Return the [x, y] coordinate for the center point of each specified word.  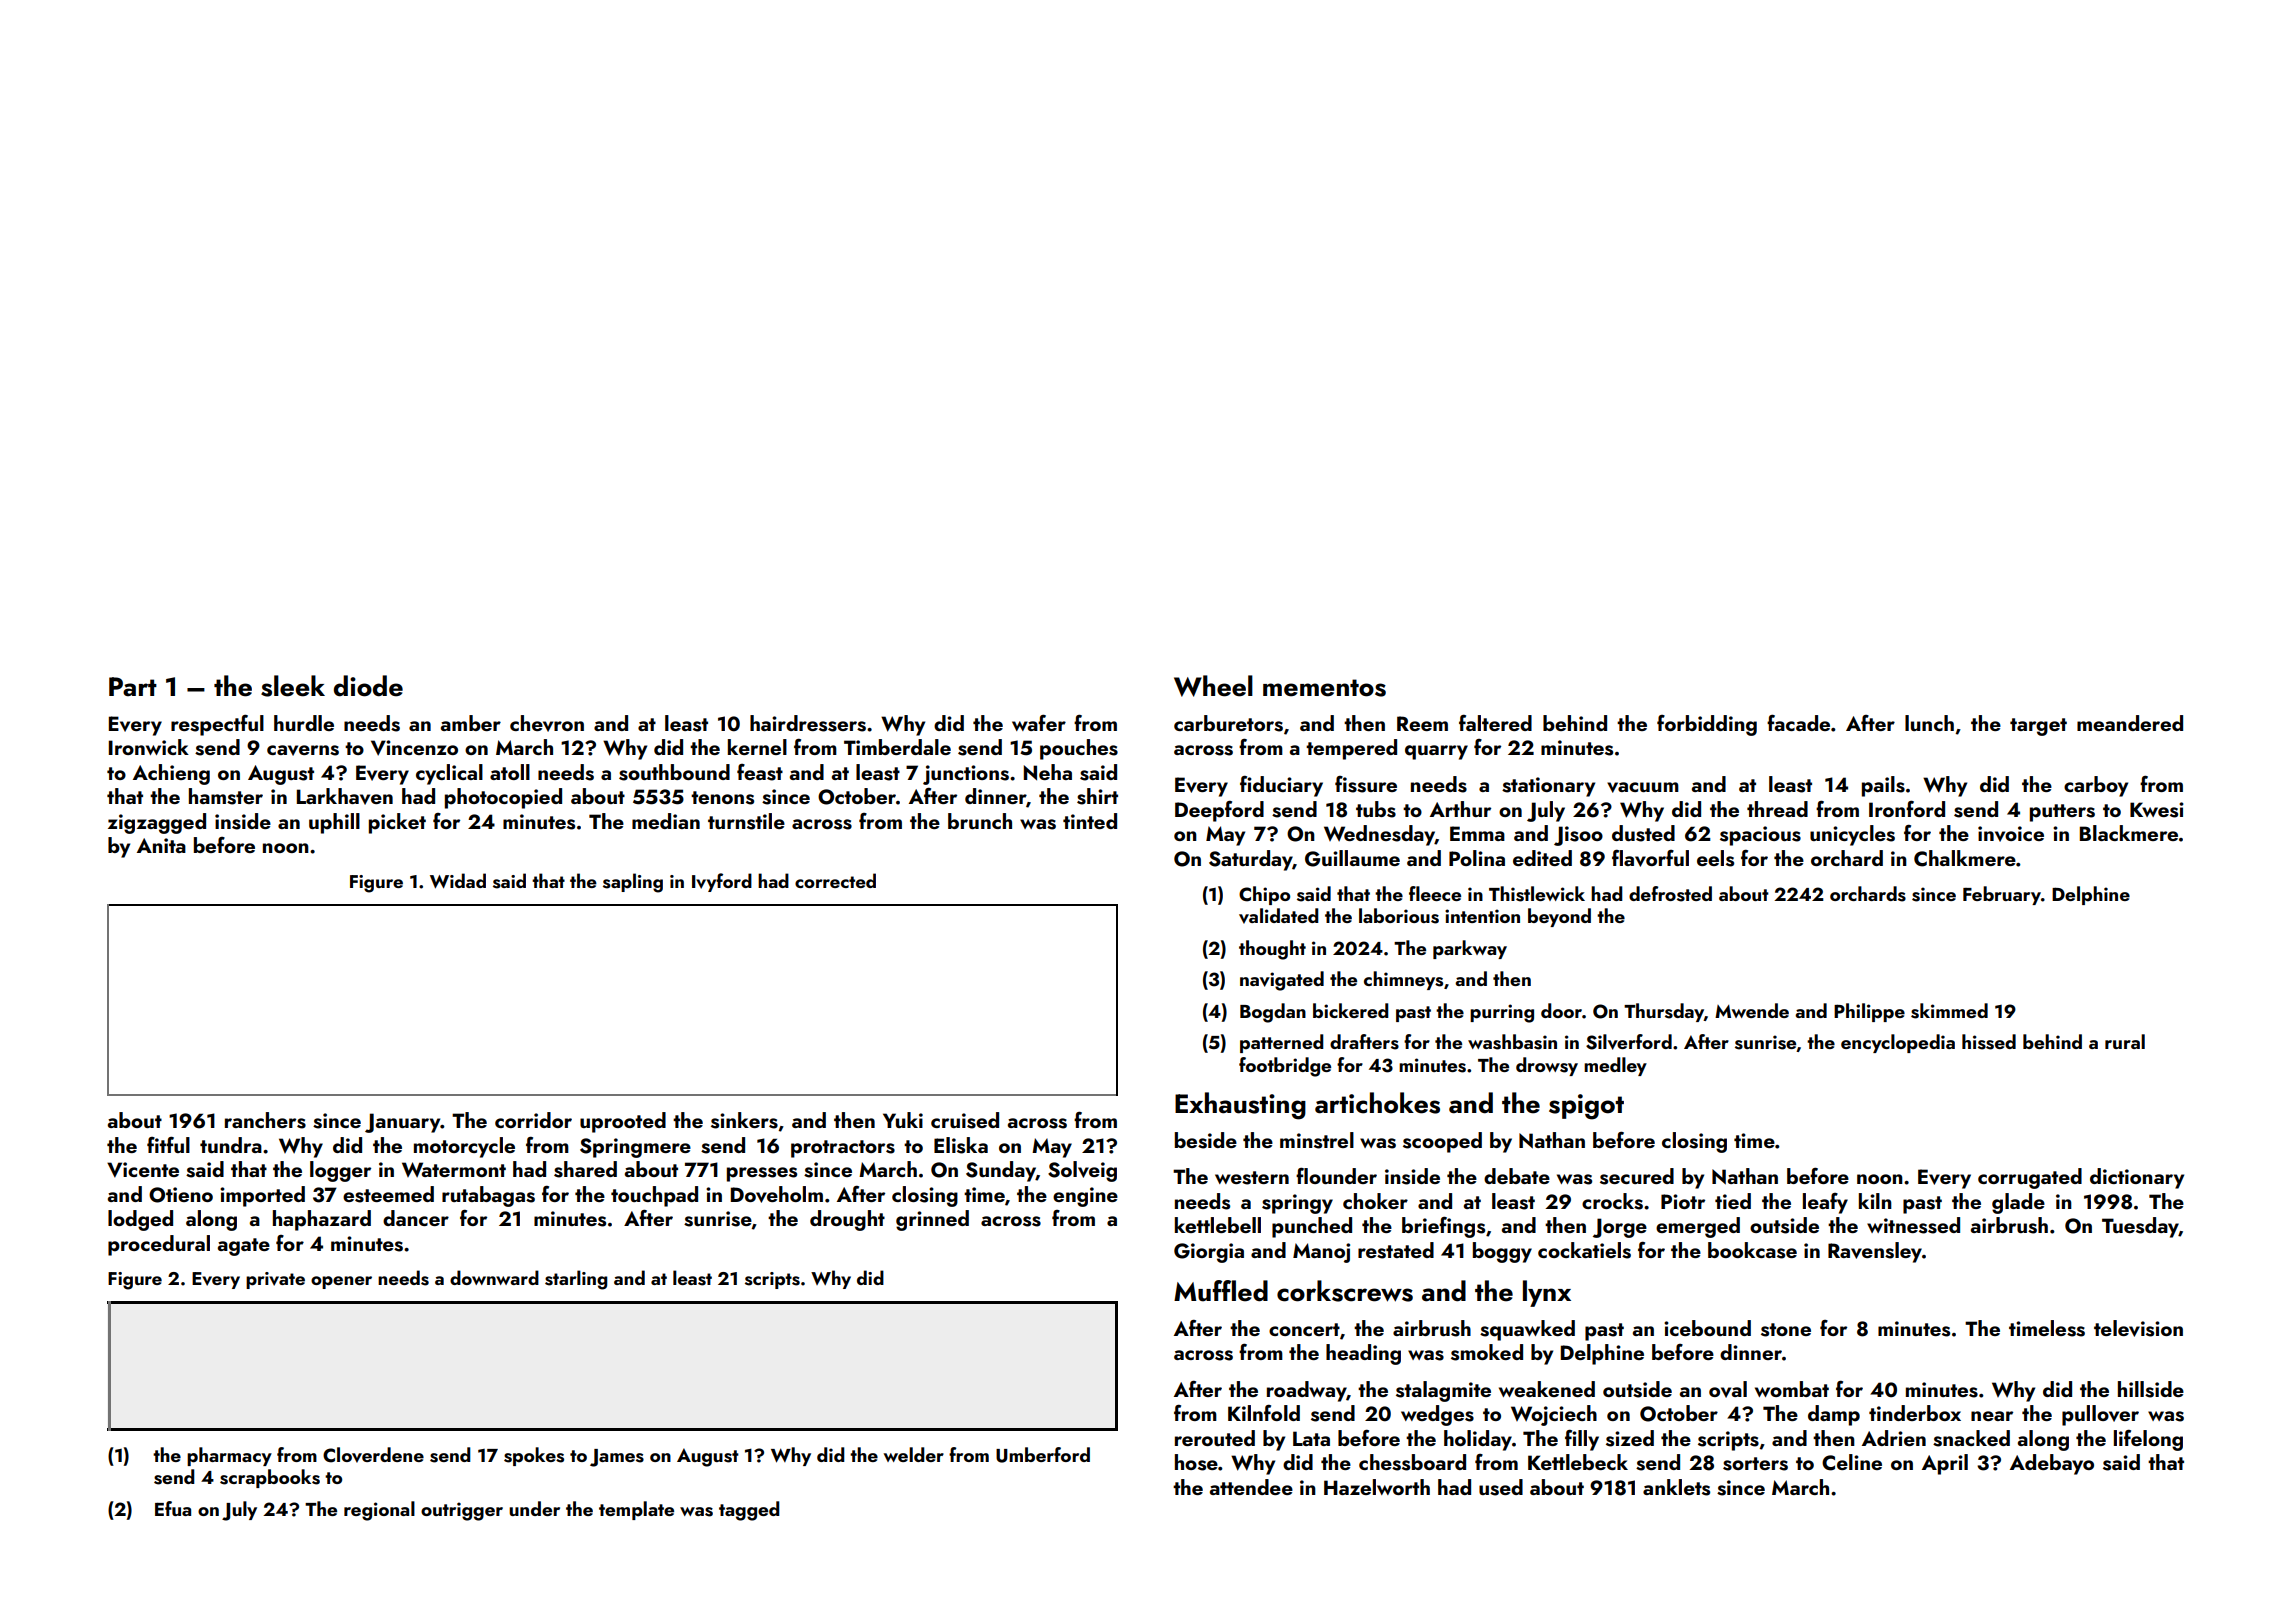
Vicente [143, 1170]
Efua [173, 1508]
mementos [1324, 688]
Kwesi [2157, 810]
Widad [458, 881]
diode [368, 686]
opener [341, 1282]
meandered [2130, 723]
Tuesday [2140, 1227]
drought [847, 1220]
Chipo [1264, 895]
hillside [2151, 1389]
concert [1304, 1329]
